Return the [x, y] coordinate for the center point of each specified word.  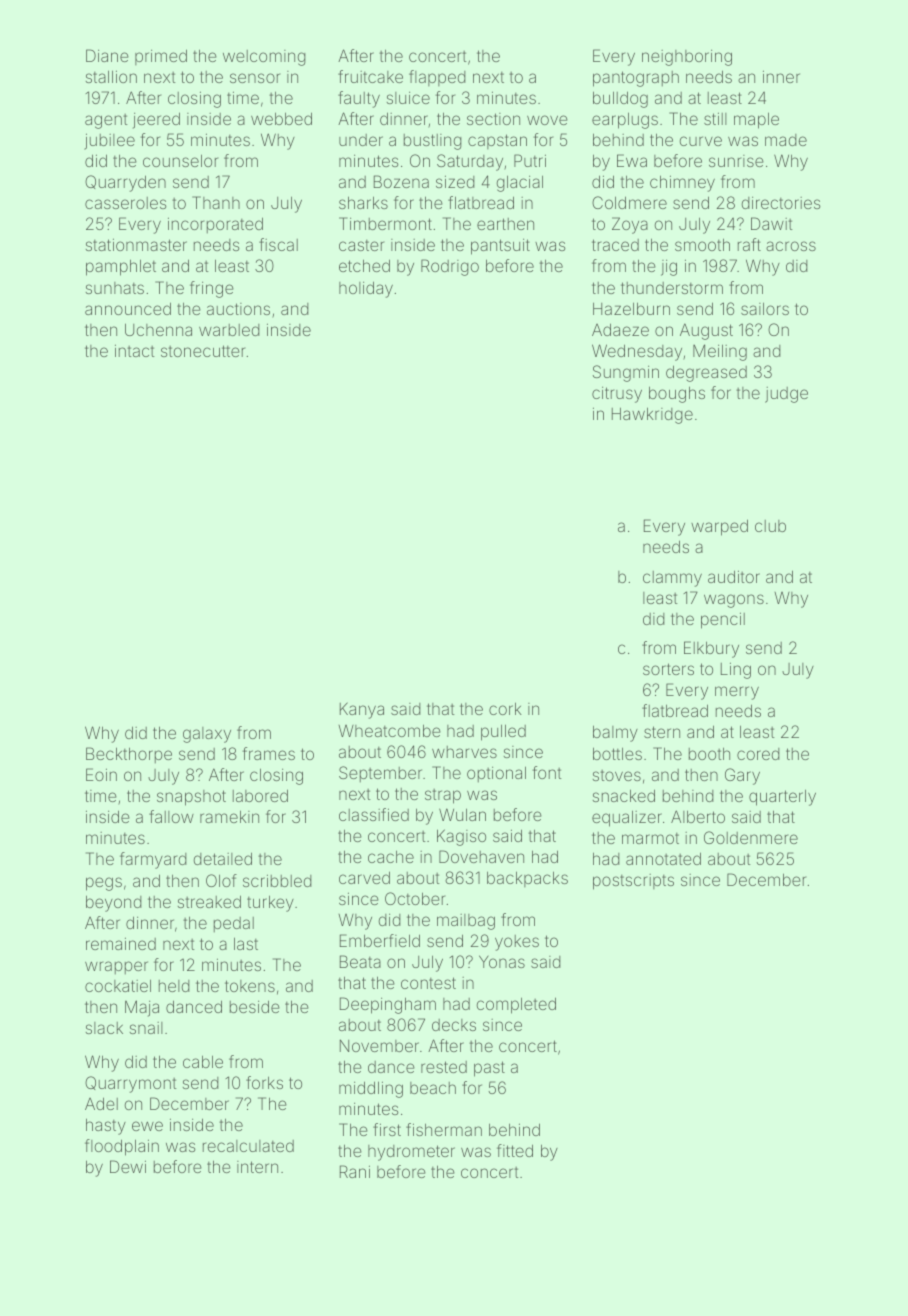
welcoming [264, 58]
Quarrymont [131, 1084]
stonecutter [203, 351]
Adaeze [620, 329]
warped [719, 527]
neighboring [687, 57]
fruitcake [370, 76]
